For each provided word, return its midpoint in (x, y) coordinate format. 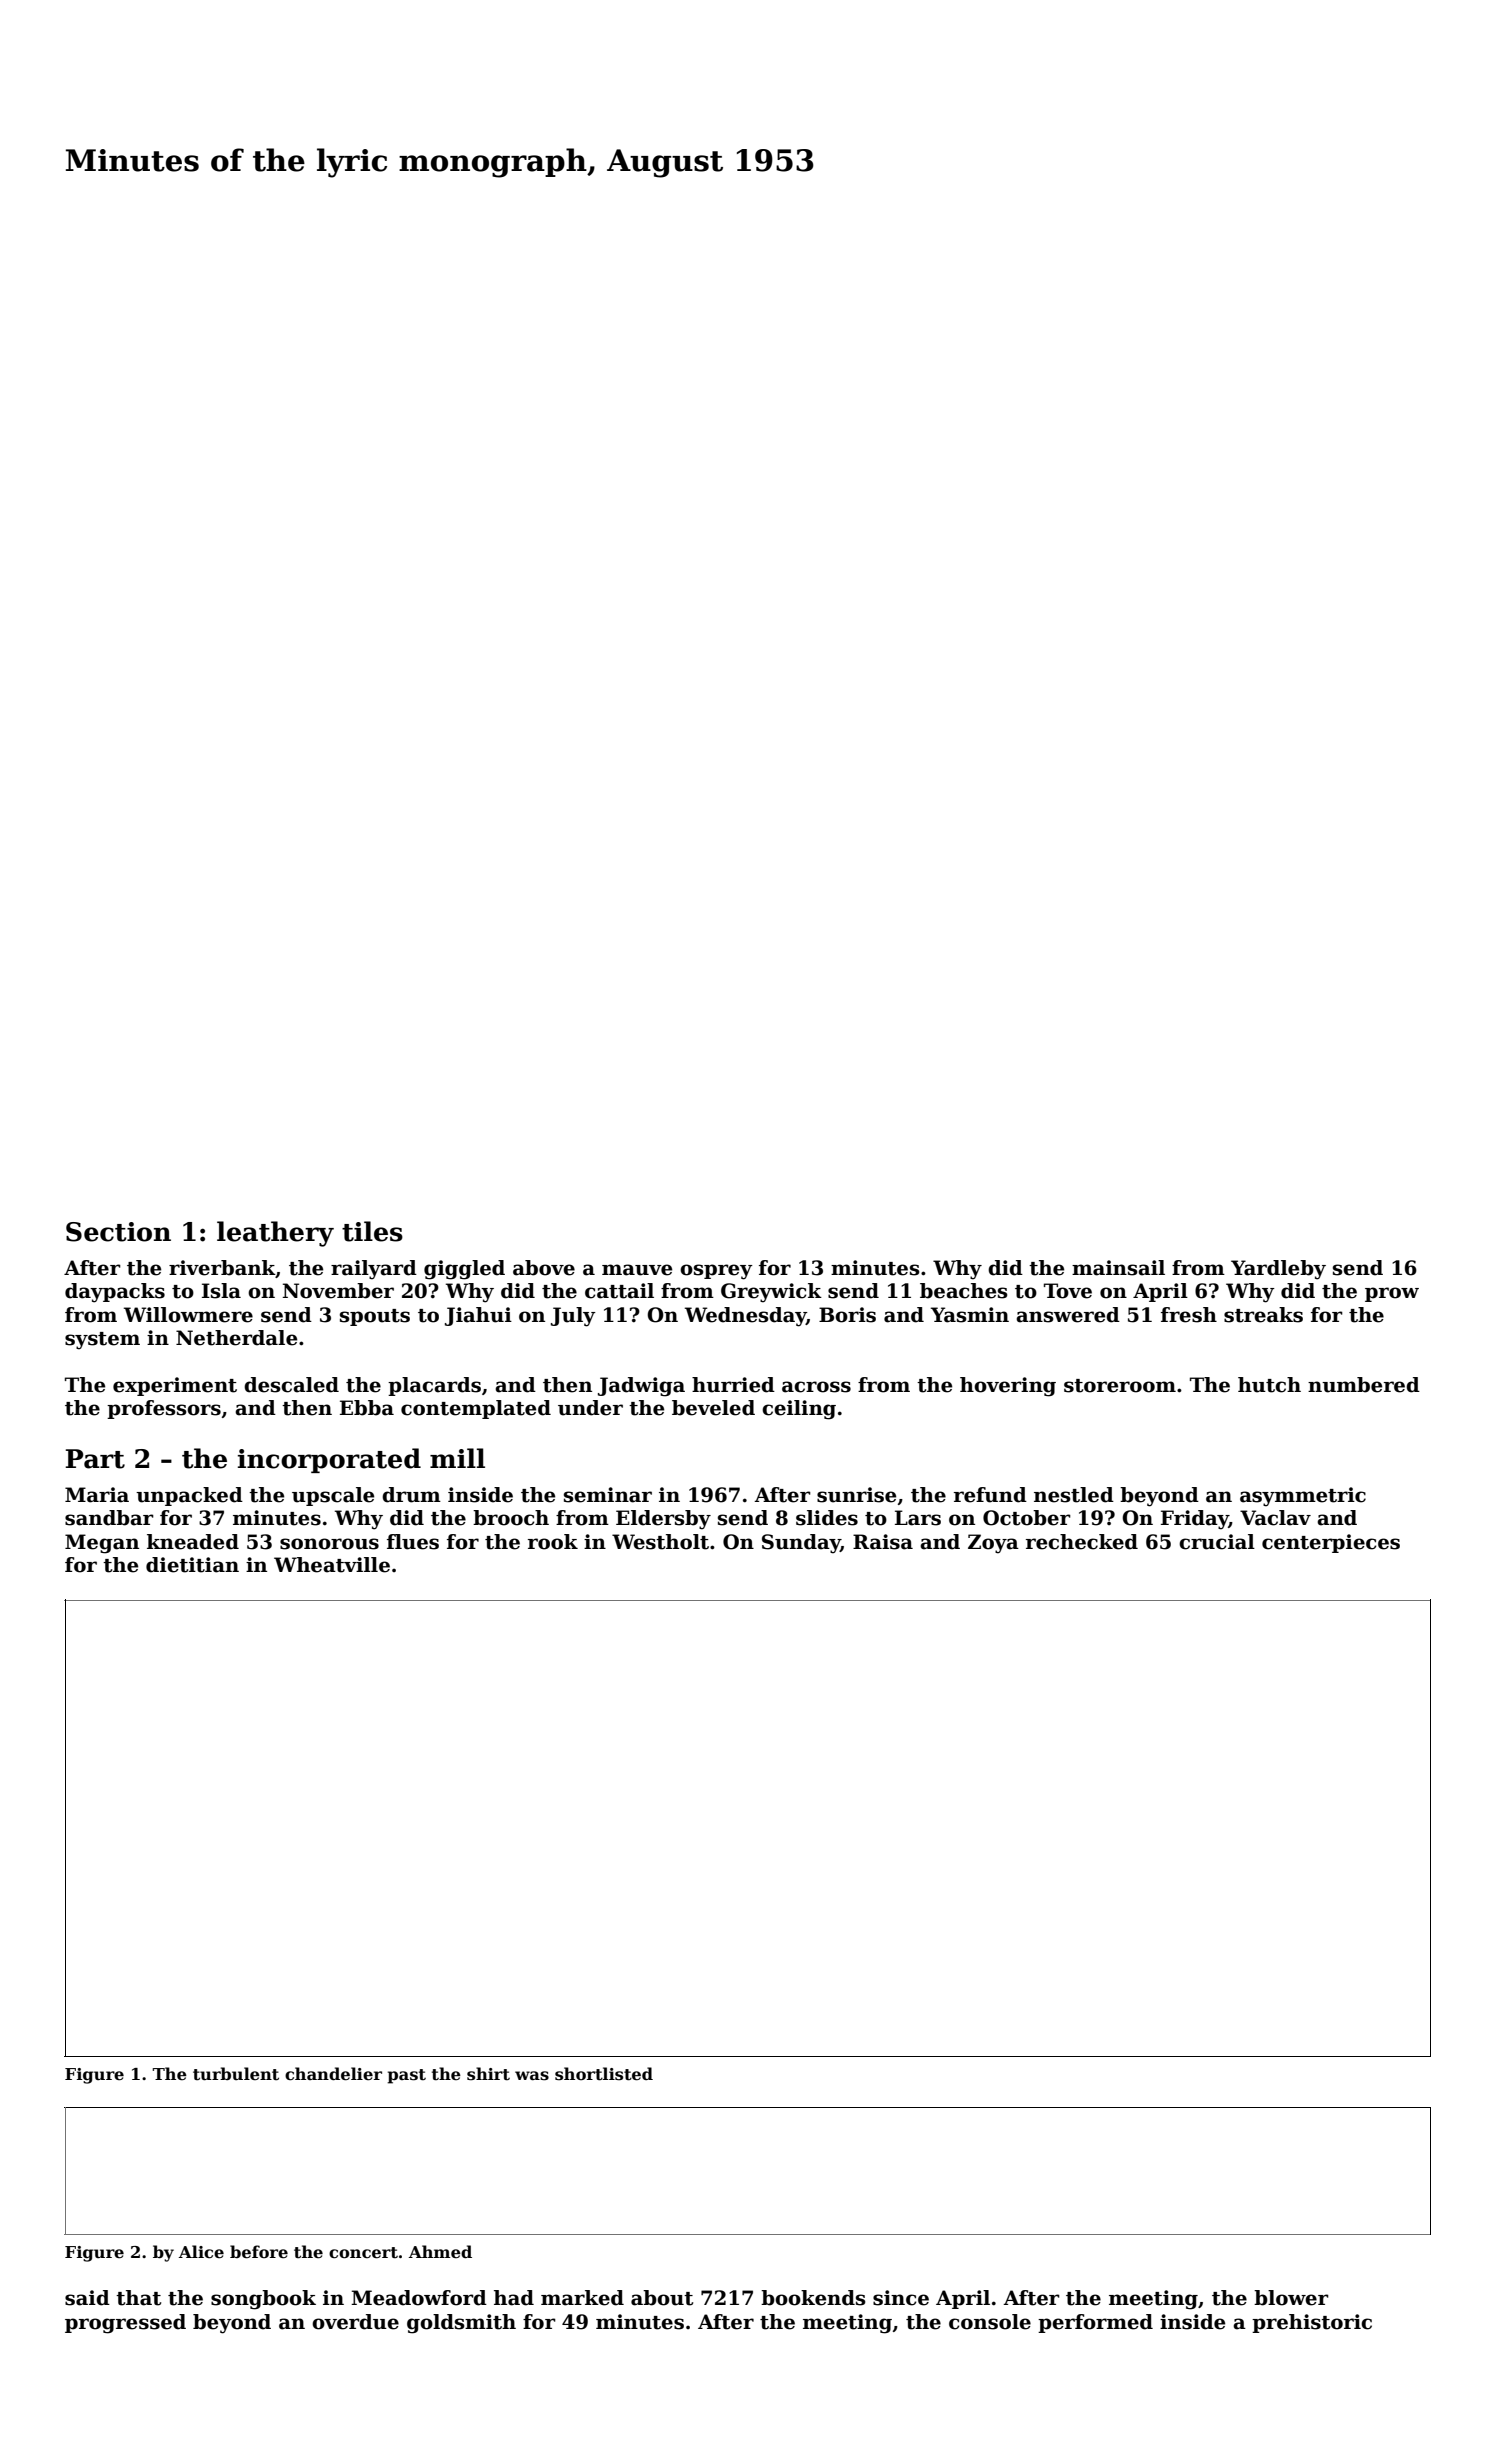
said (87, 2298)
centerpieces (1331, 1543)
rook (553, 1542)
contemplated (476, 1409)
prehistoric (1312, 2323)
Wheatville (332, 1565)
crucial (1217, 1542)
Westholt (660, 1542)
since (901, 2298)
